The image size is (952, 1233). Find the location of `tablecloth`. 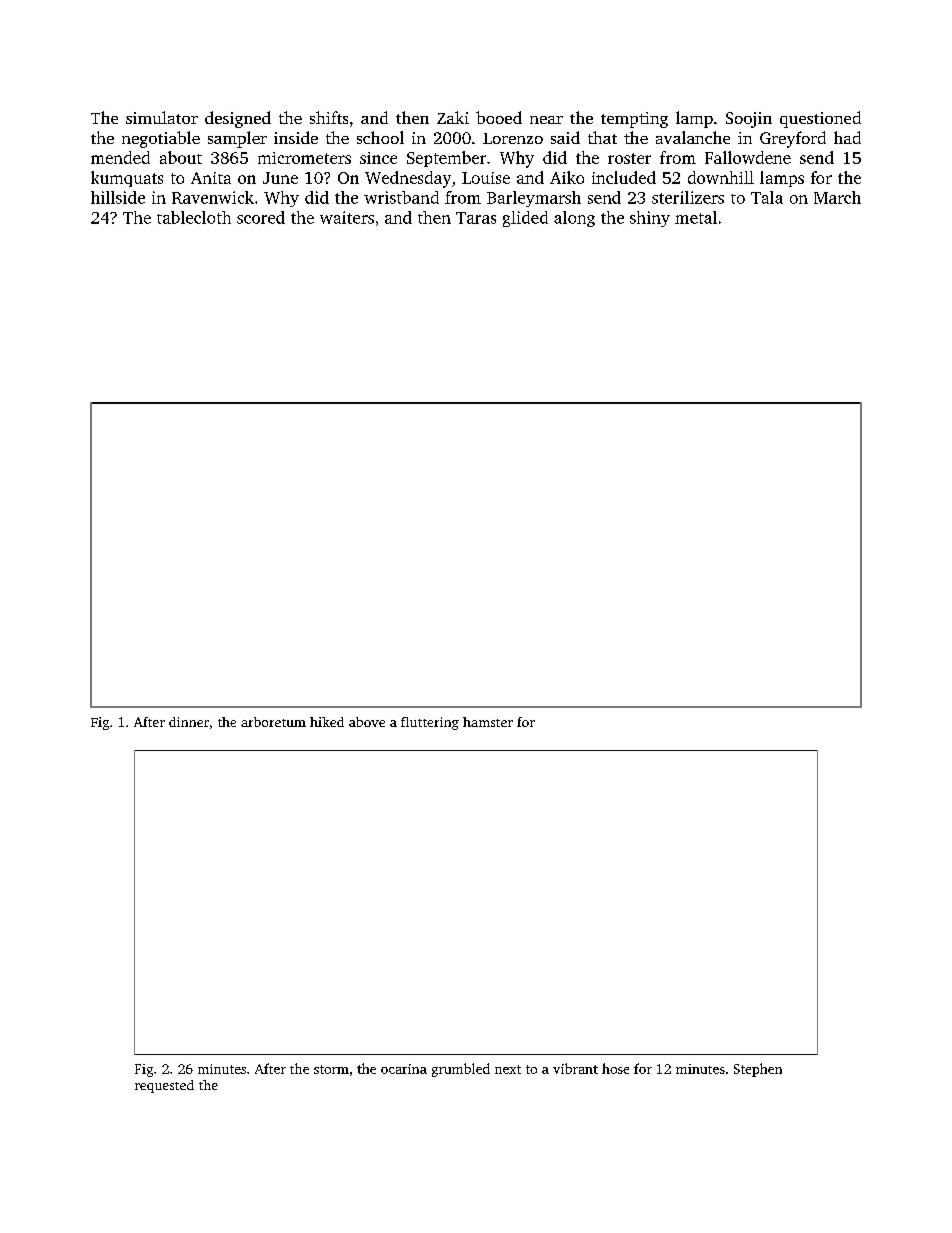

tablecloth is located at coordinates (194, 217).
